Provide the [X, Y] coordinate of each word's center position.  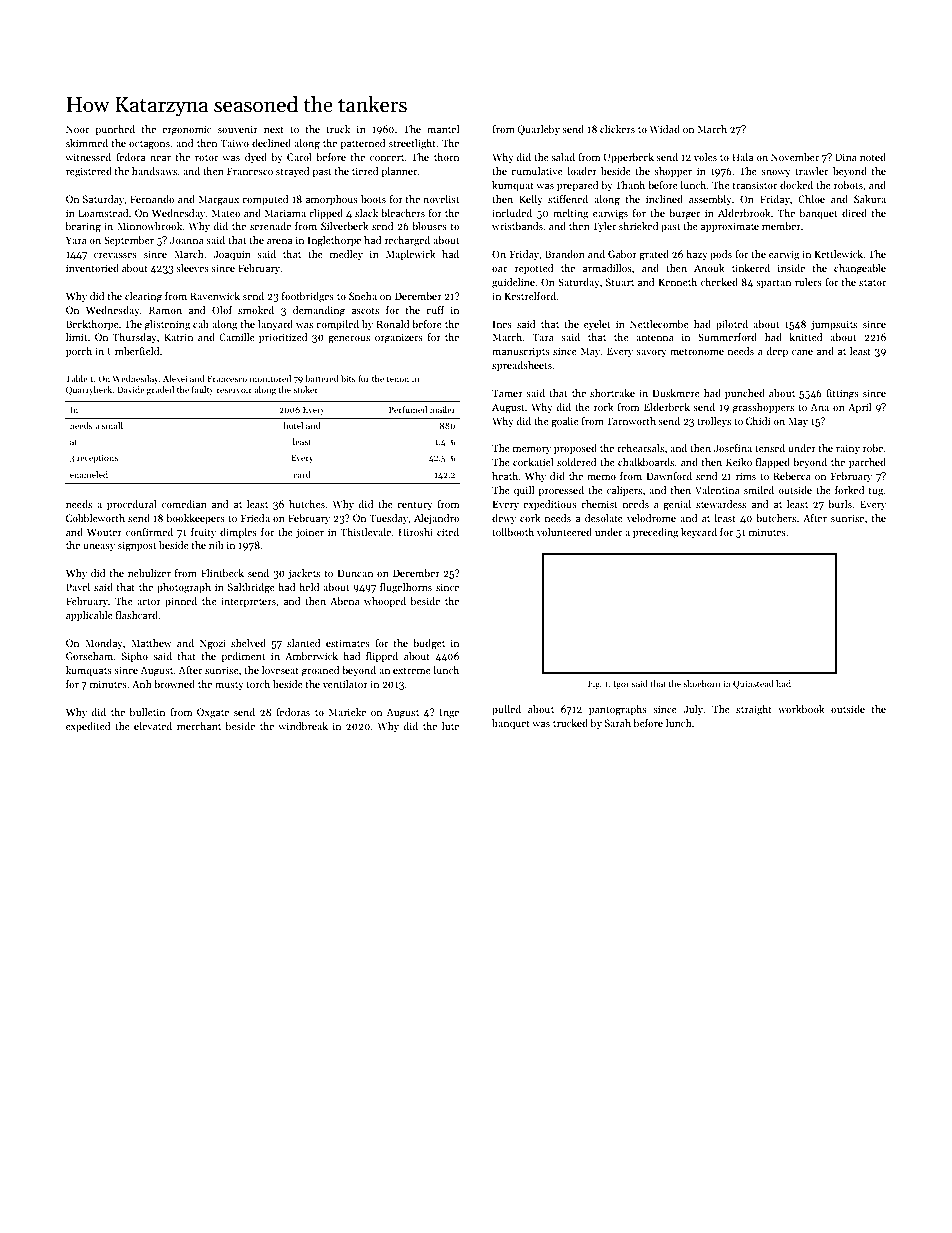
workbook [801, 709]
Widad [664, 129]
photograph [184, 588]
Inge [449, 713]
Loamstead [103, 213]
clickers [617, 129]
